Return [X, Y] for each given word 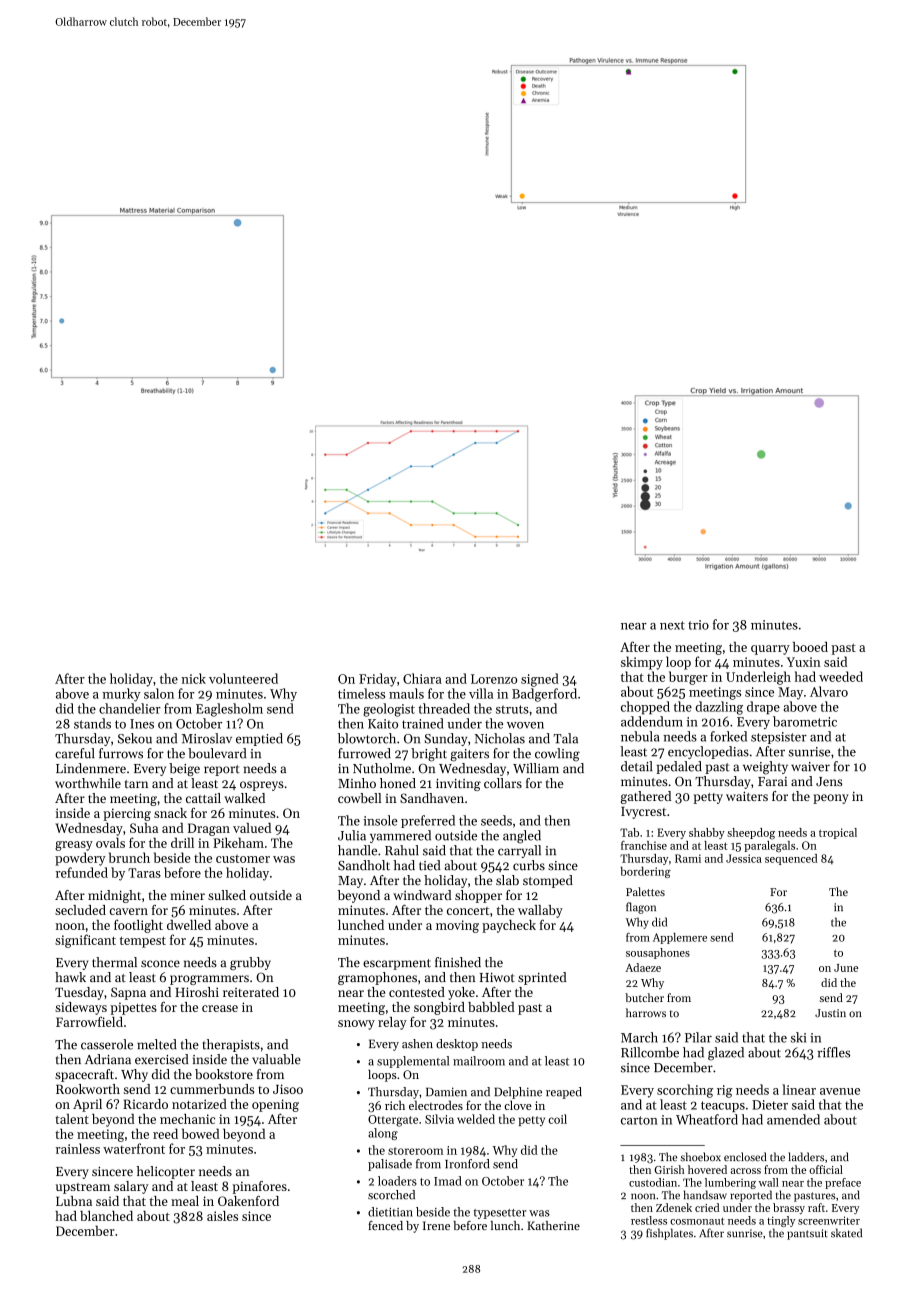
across [745, 1171]
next [672, 625]
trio [698, 625]
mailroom [479, 1061]
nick [193, 678]
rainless [78, 1148]
